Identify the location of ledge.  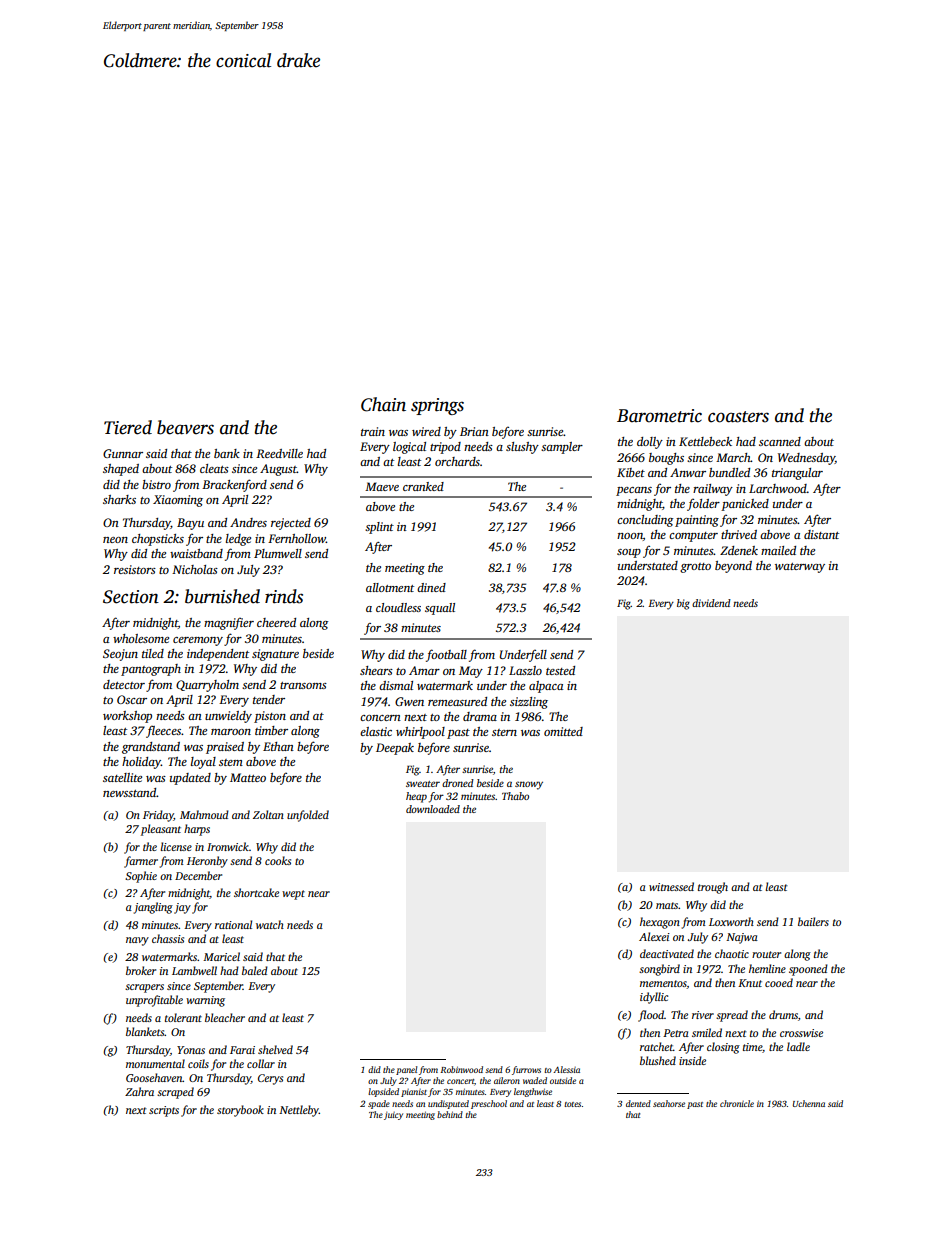
(238, 540).
